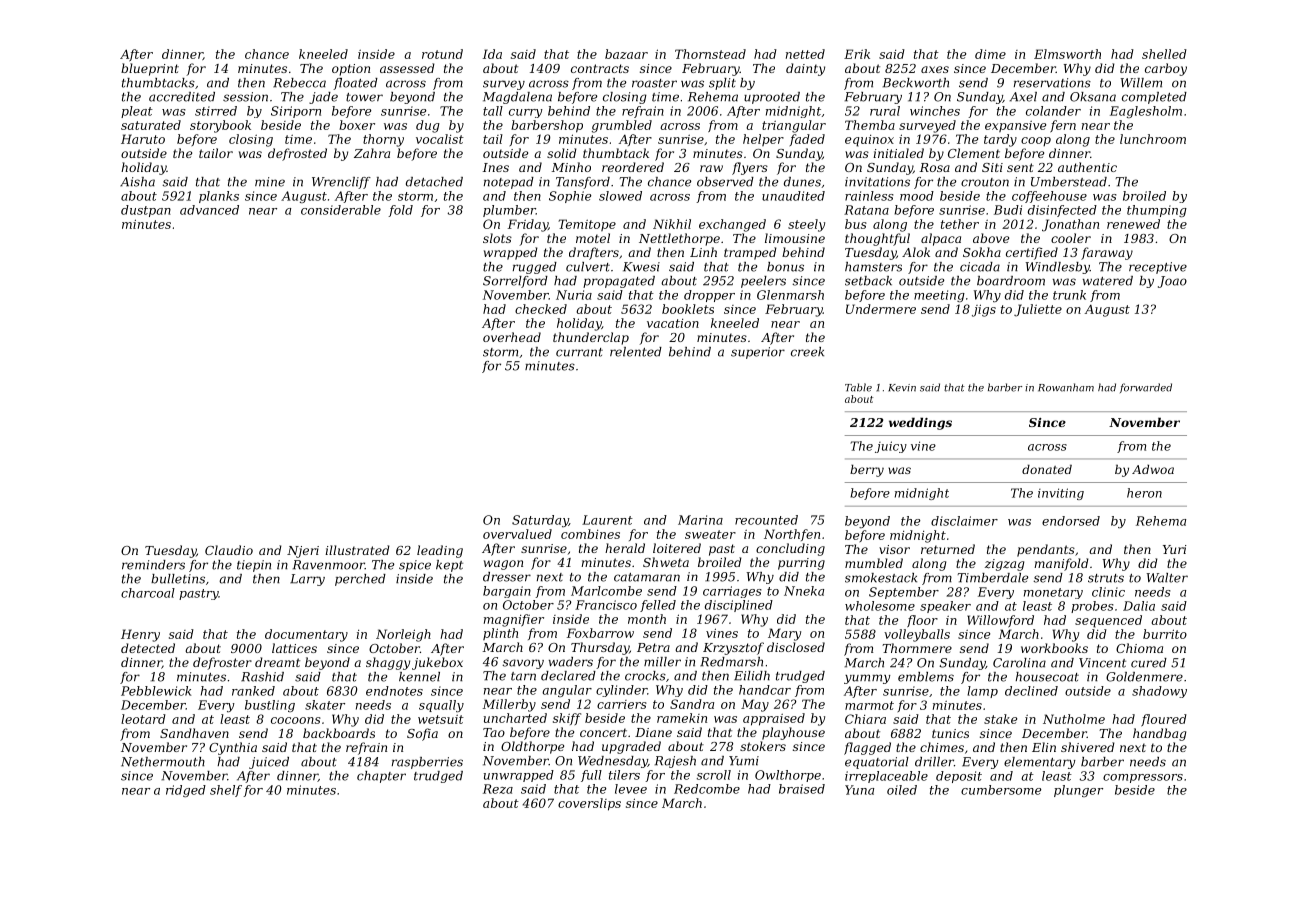  What do you see at coordinates (790, 295) in the screenshot?
I see `Glenmarsh` at bounding box center [790, 295].
